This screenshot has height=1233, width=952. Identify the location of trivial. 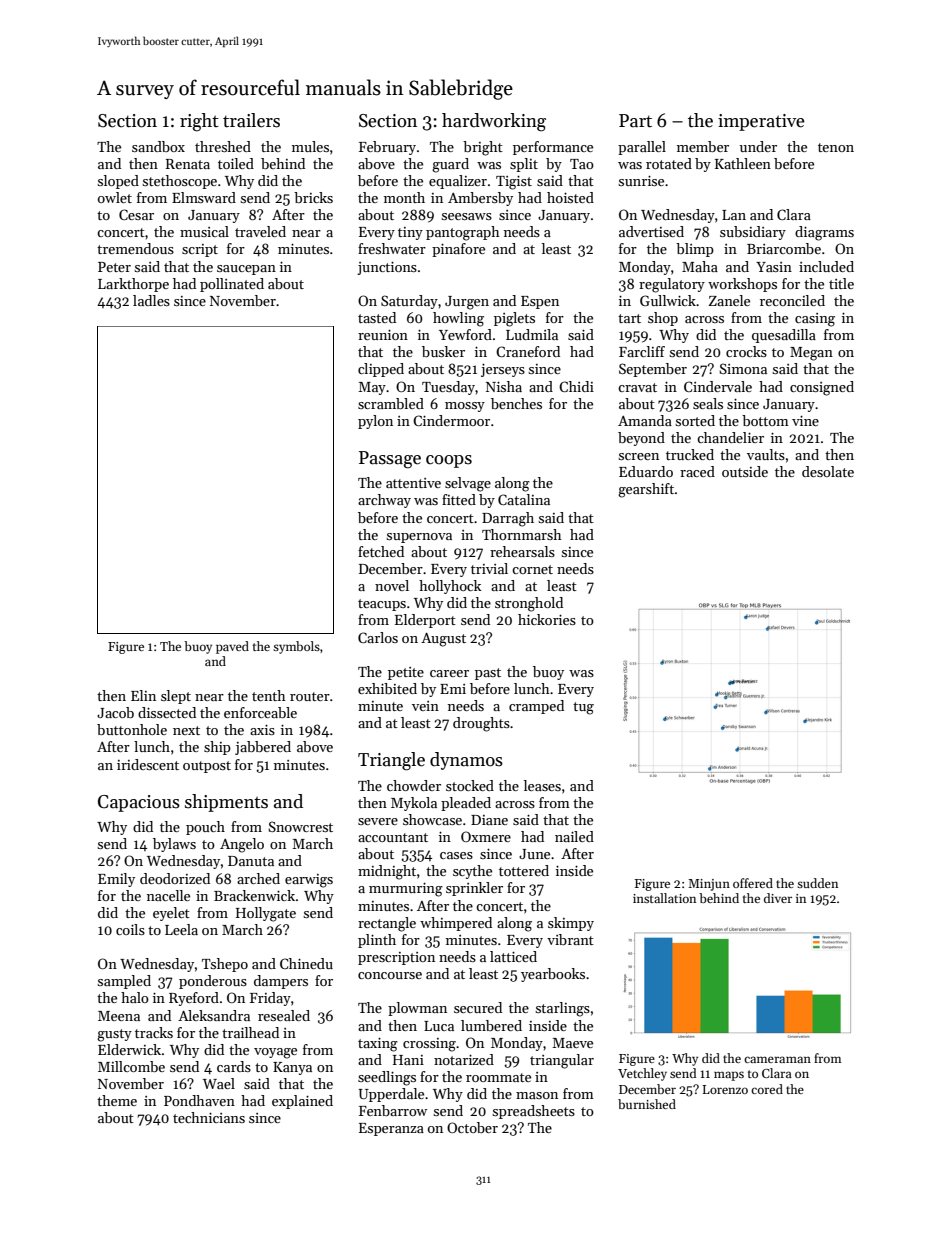
(489, 568).
